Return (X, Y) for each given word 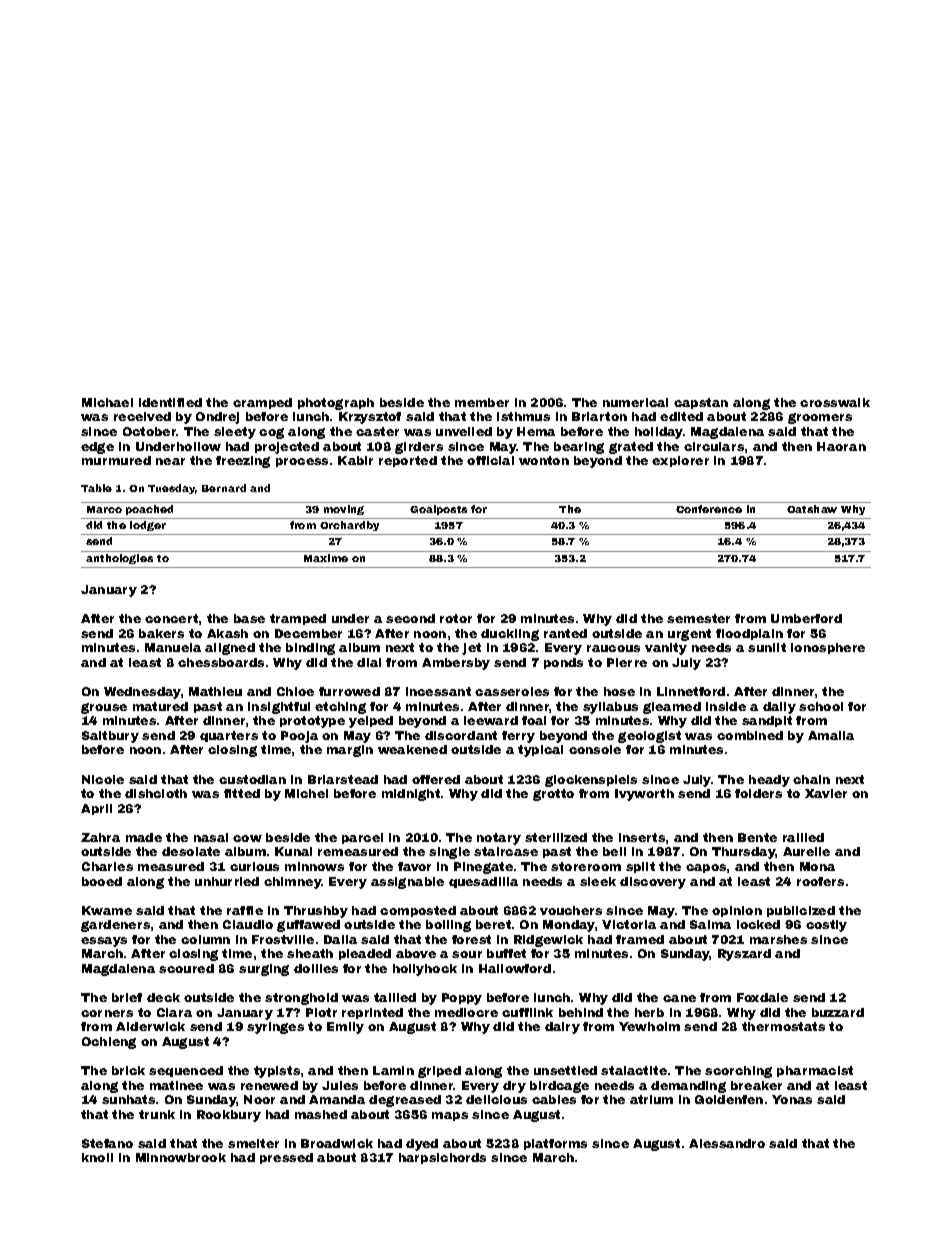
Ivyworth (644, 795)
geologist (649, 737)
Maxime (326, 558)
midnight (411, 795)
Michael (107, 402)
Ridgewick (548, 941)
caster (377, 431)
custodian (252, 779)
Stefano (107, 1143)
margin (350, 751)
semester (698, 618)
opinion (737, 911)
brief (127, 997)
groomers (820, 418)
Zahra (100, 837)
